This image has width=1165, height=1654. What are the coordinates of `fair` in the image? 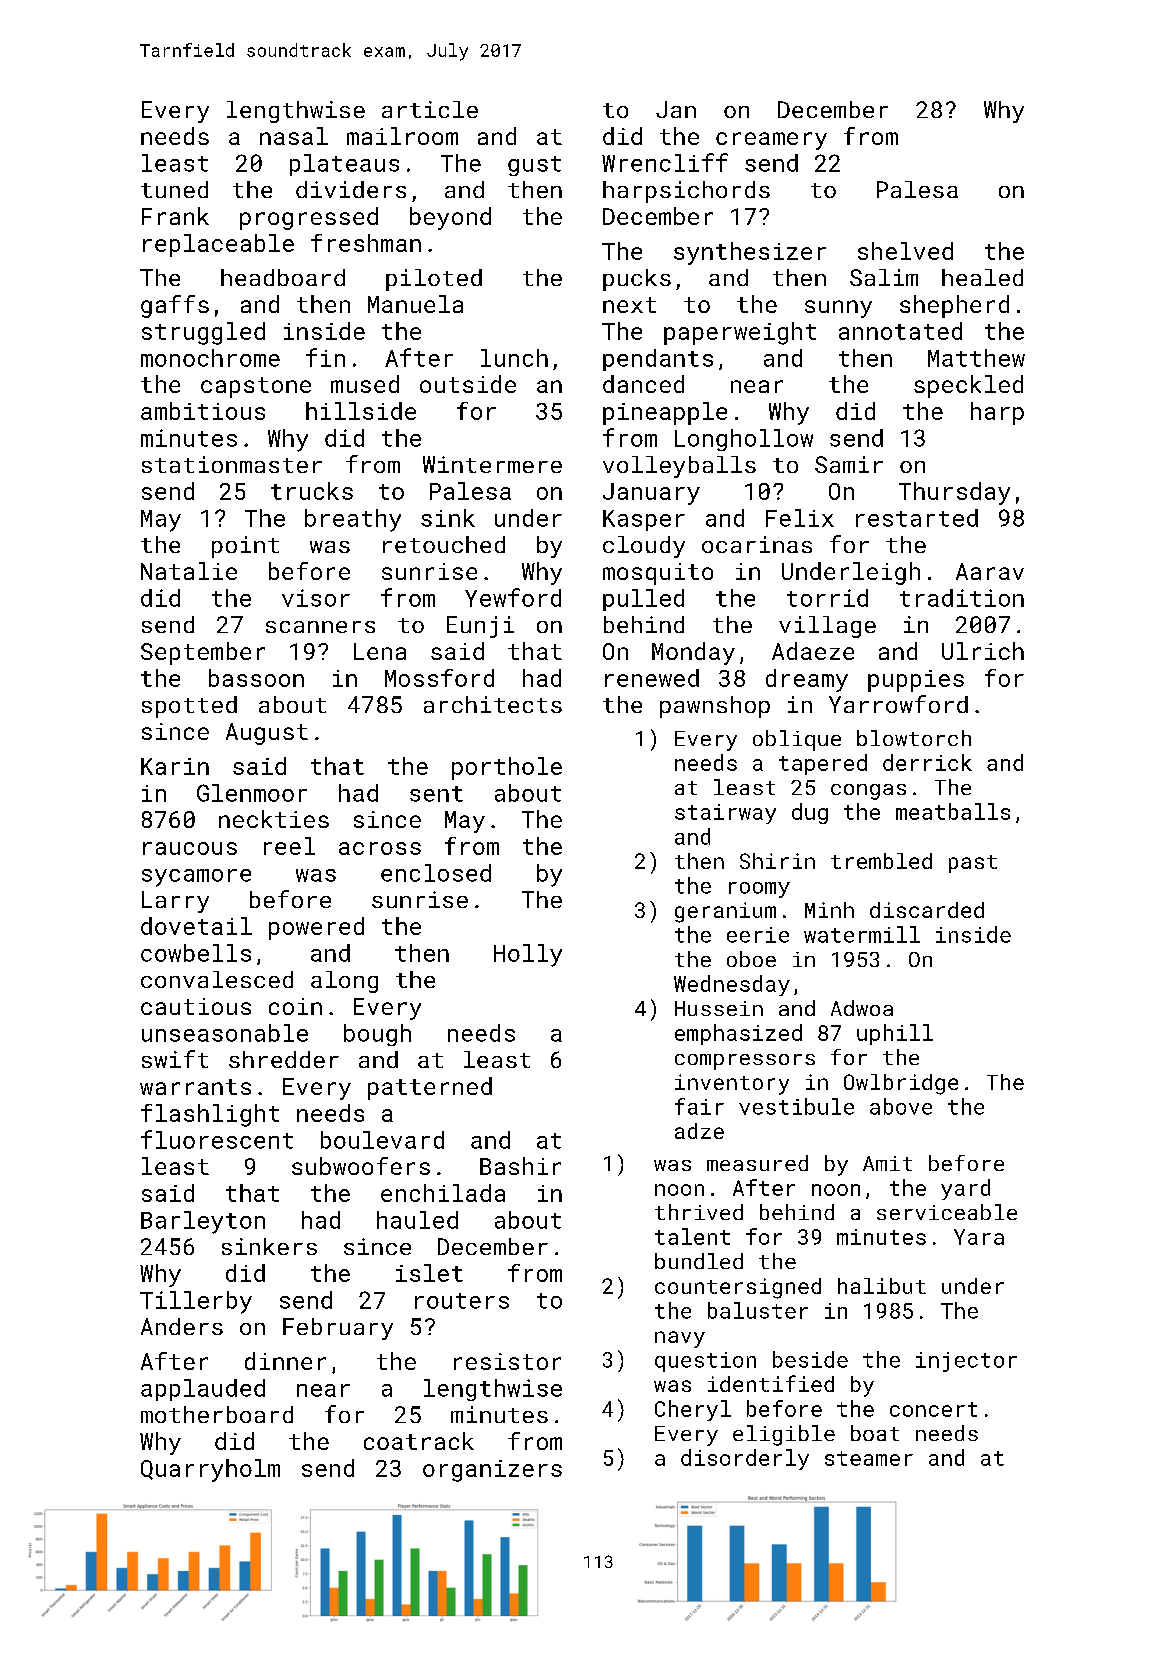 It's located at (699, 1106).
